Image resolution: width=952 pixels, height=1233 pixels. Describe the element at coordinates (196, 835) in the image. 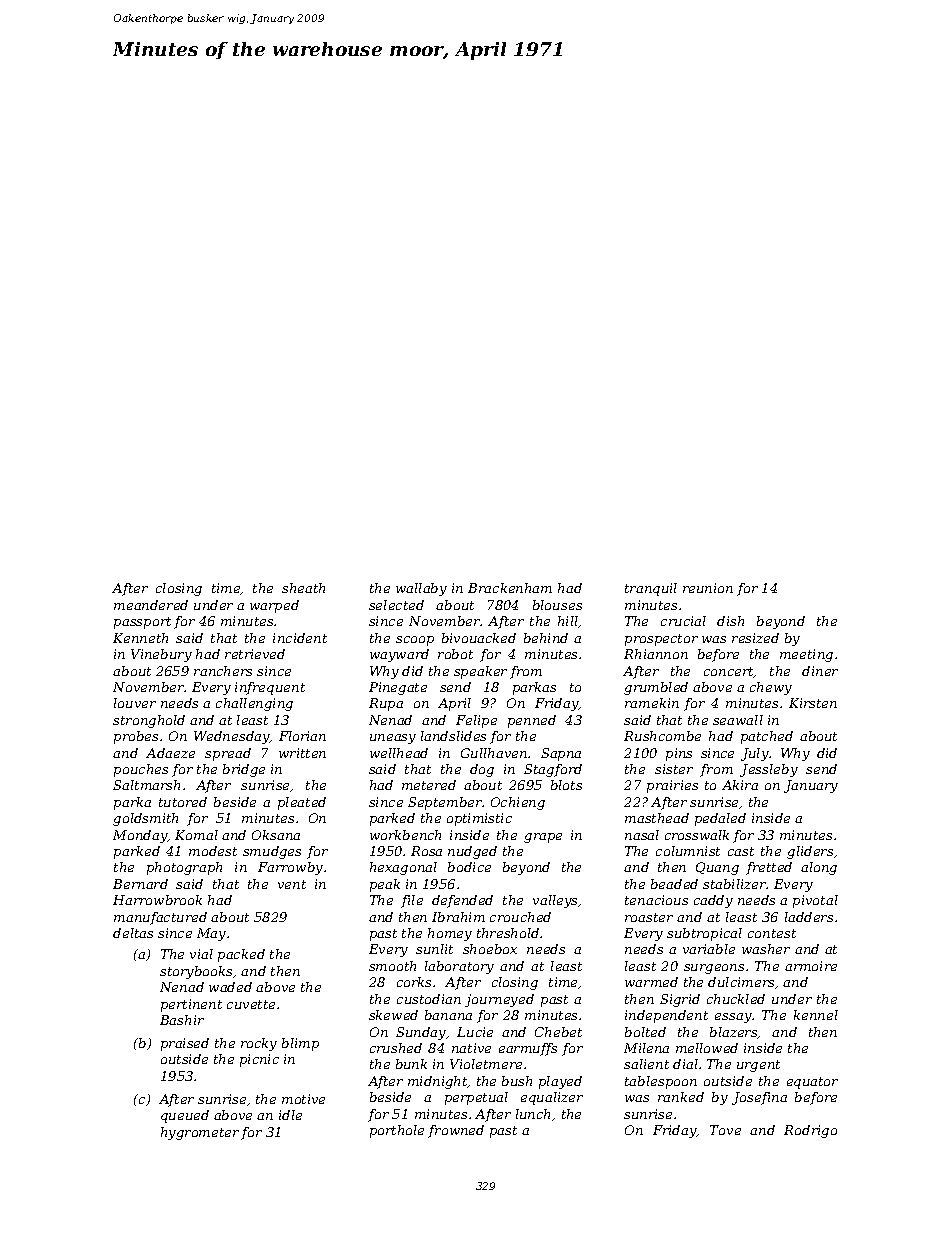

I see `Komal` at that location.
